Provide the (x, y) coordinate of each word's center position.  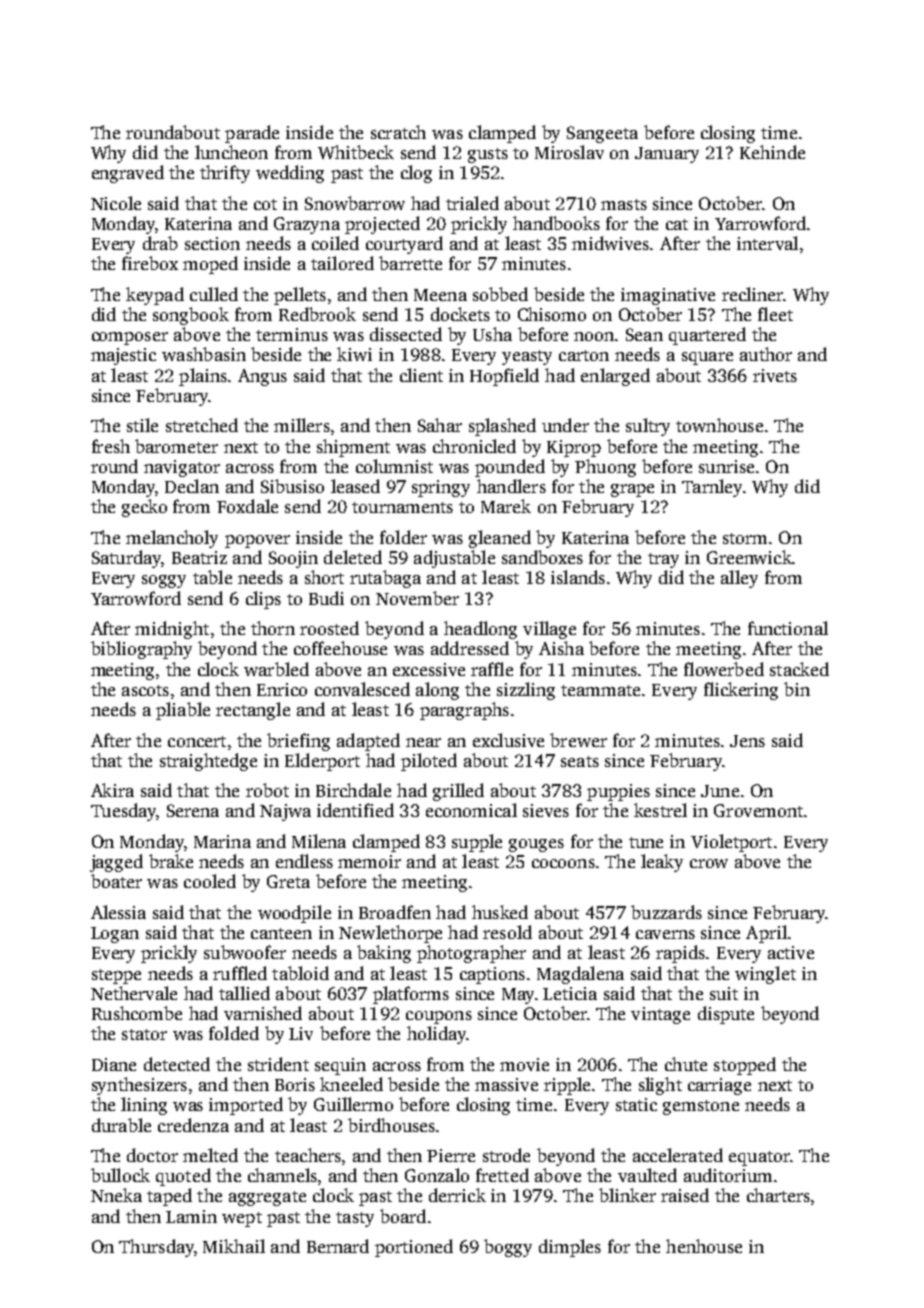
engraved (128, 174)
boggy (508, 1248)
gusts (488, 155)
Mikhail (234, 1246)
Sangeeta (602, 134)
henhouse (704, 1246)
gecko (144, 508)
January (667, 155)
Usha (492, 334)
